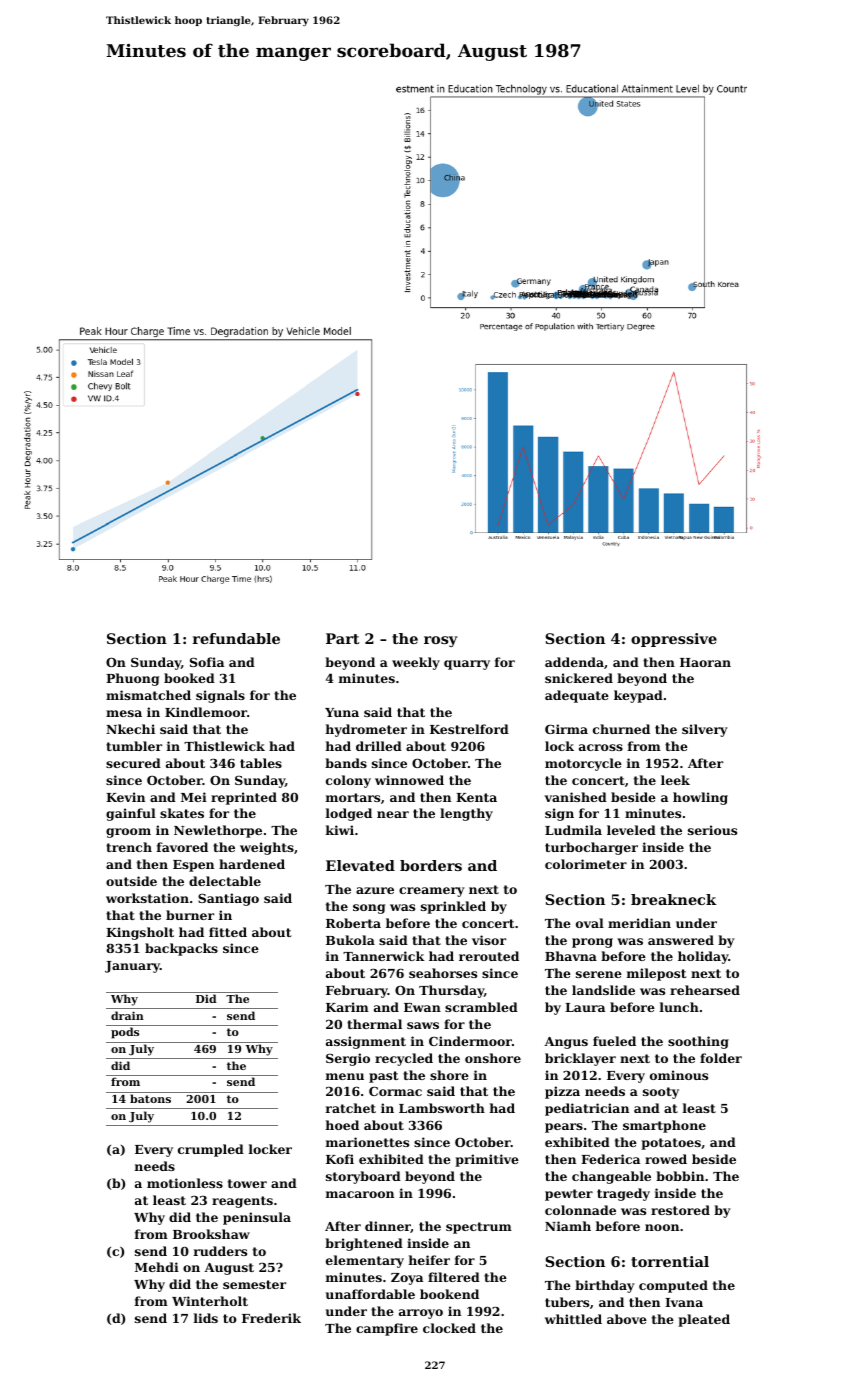 This screenshot has width=849, height=1400. I want to click on winnowed, so click(409, 780).
